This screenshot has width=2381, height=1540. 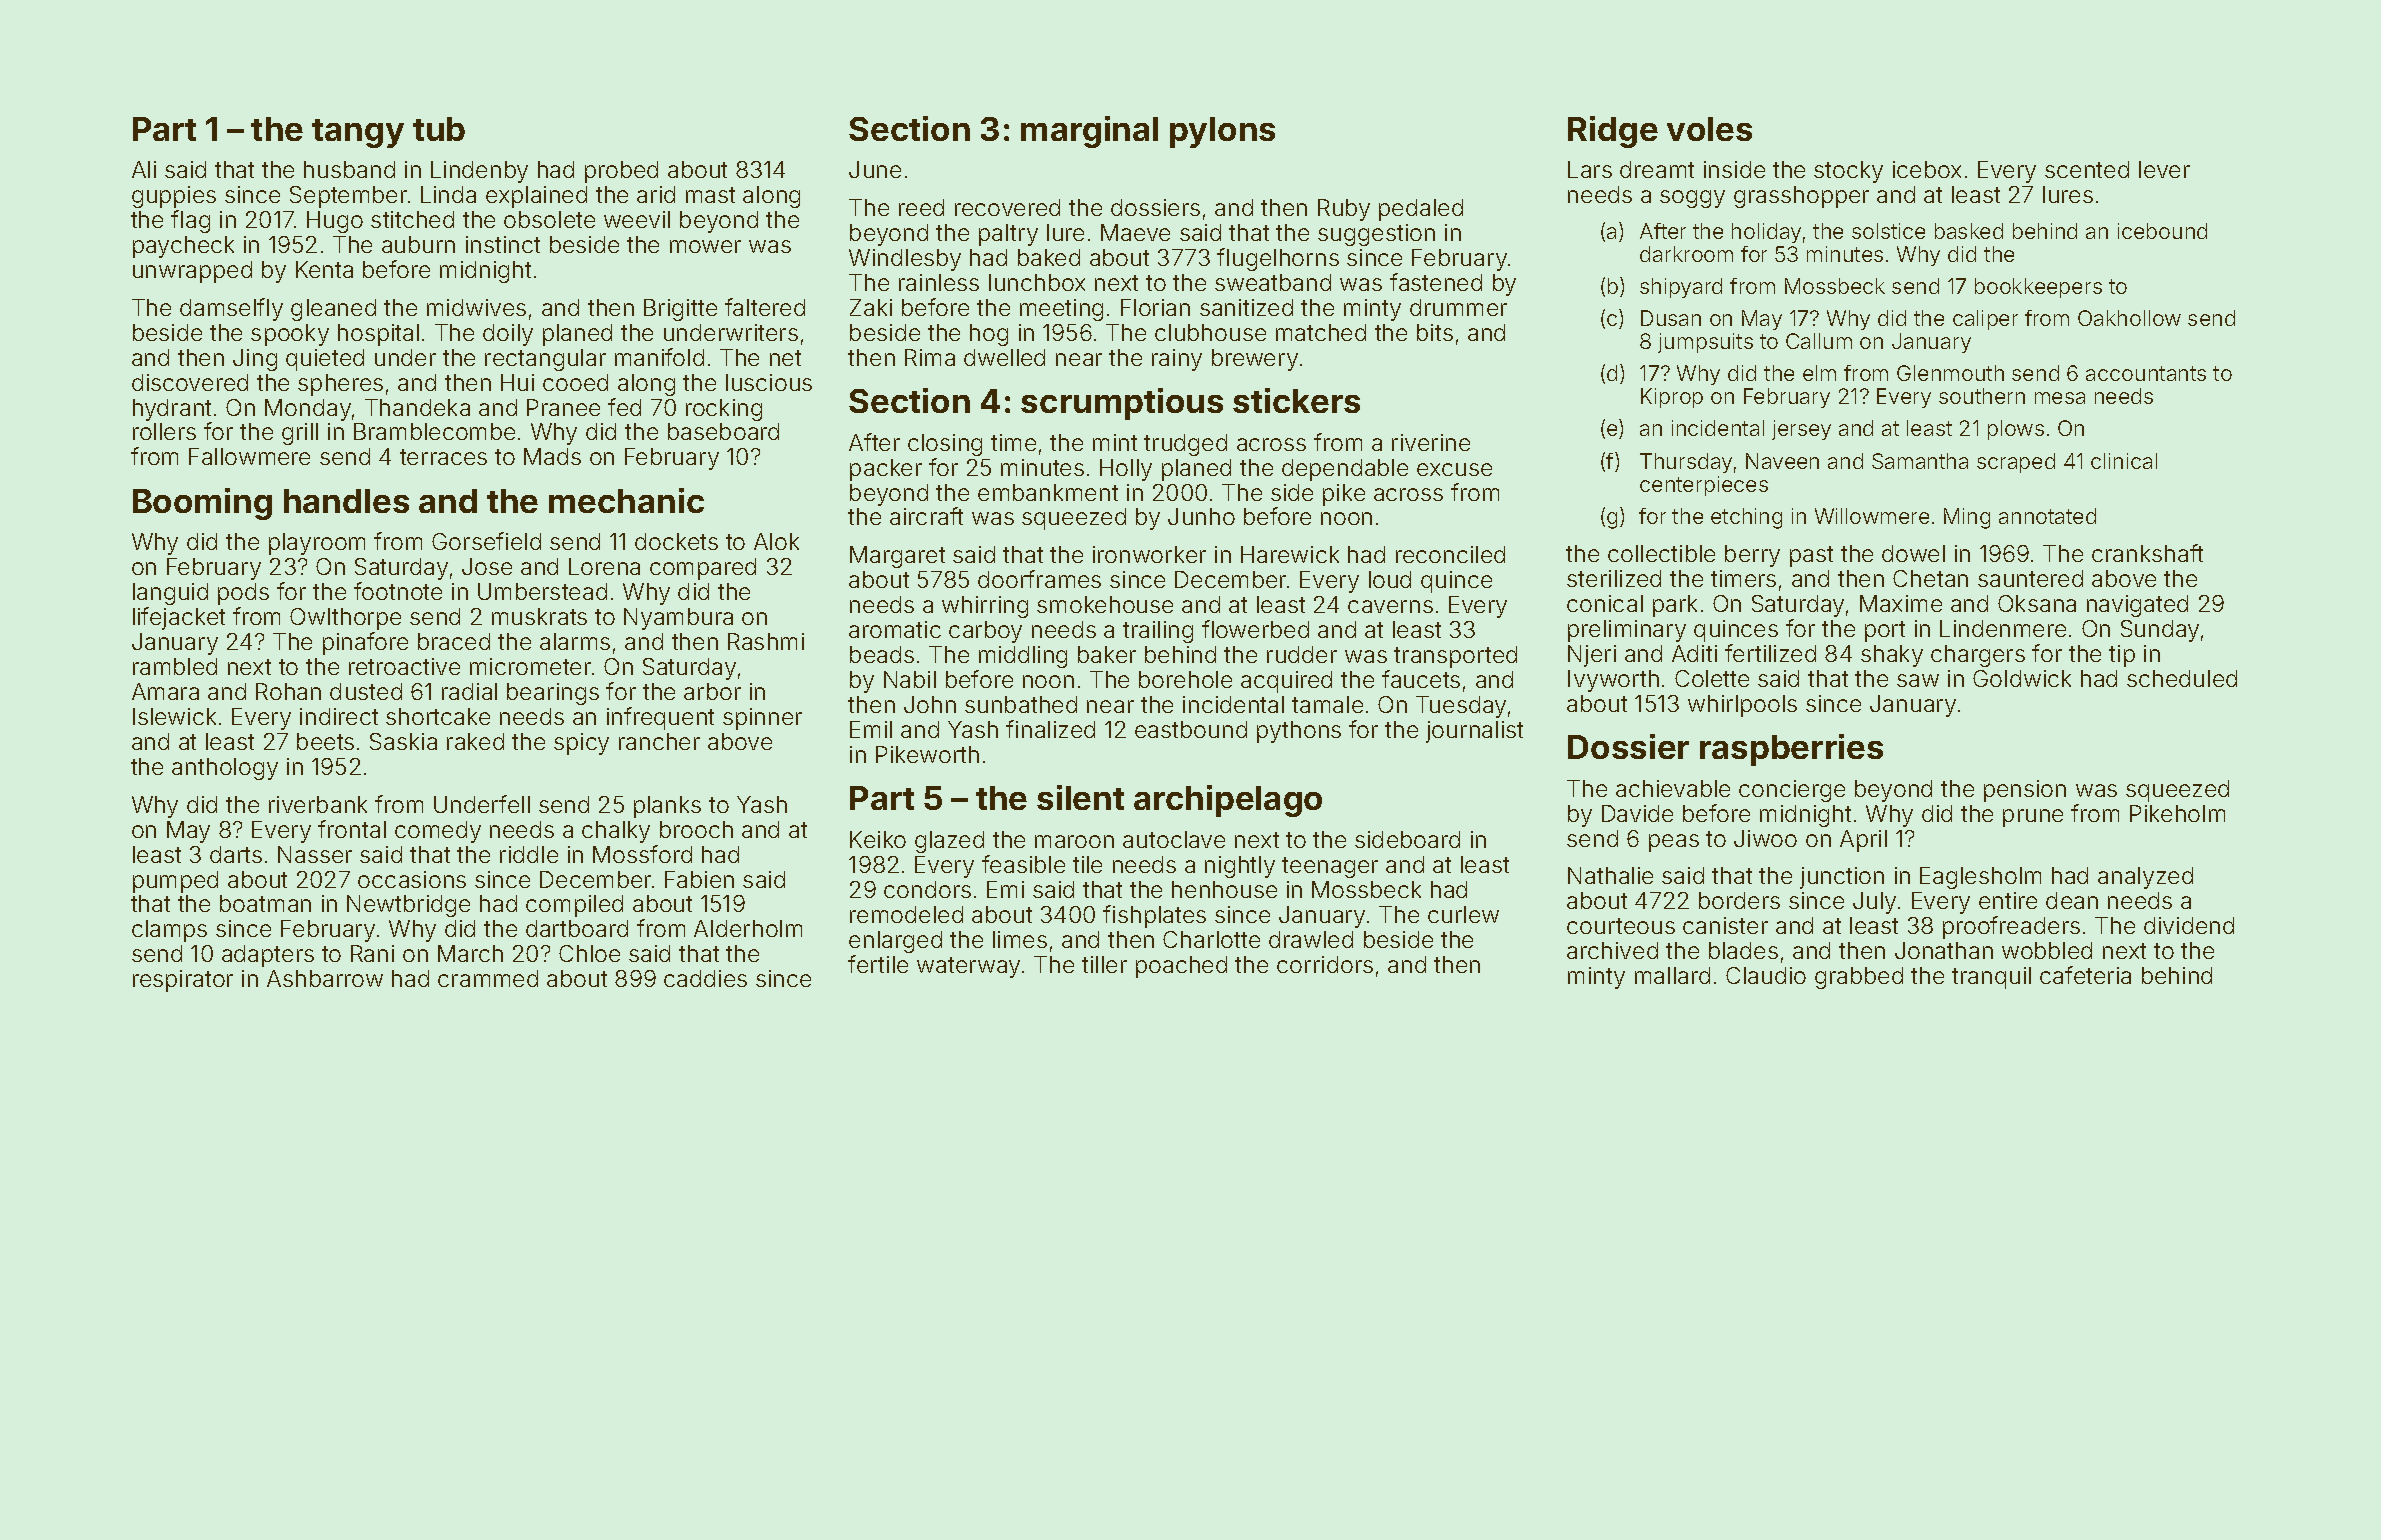 I want to click on archipelago, so click(x=1228, y=801).
